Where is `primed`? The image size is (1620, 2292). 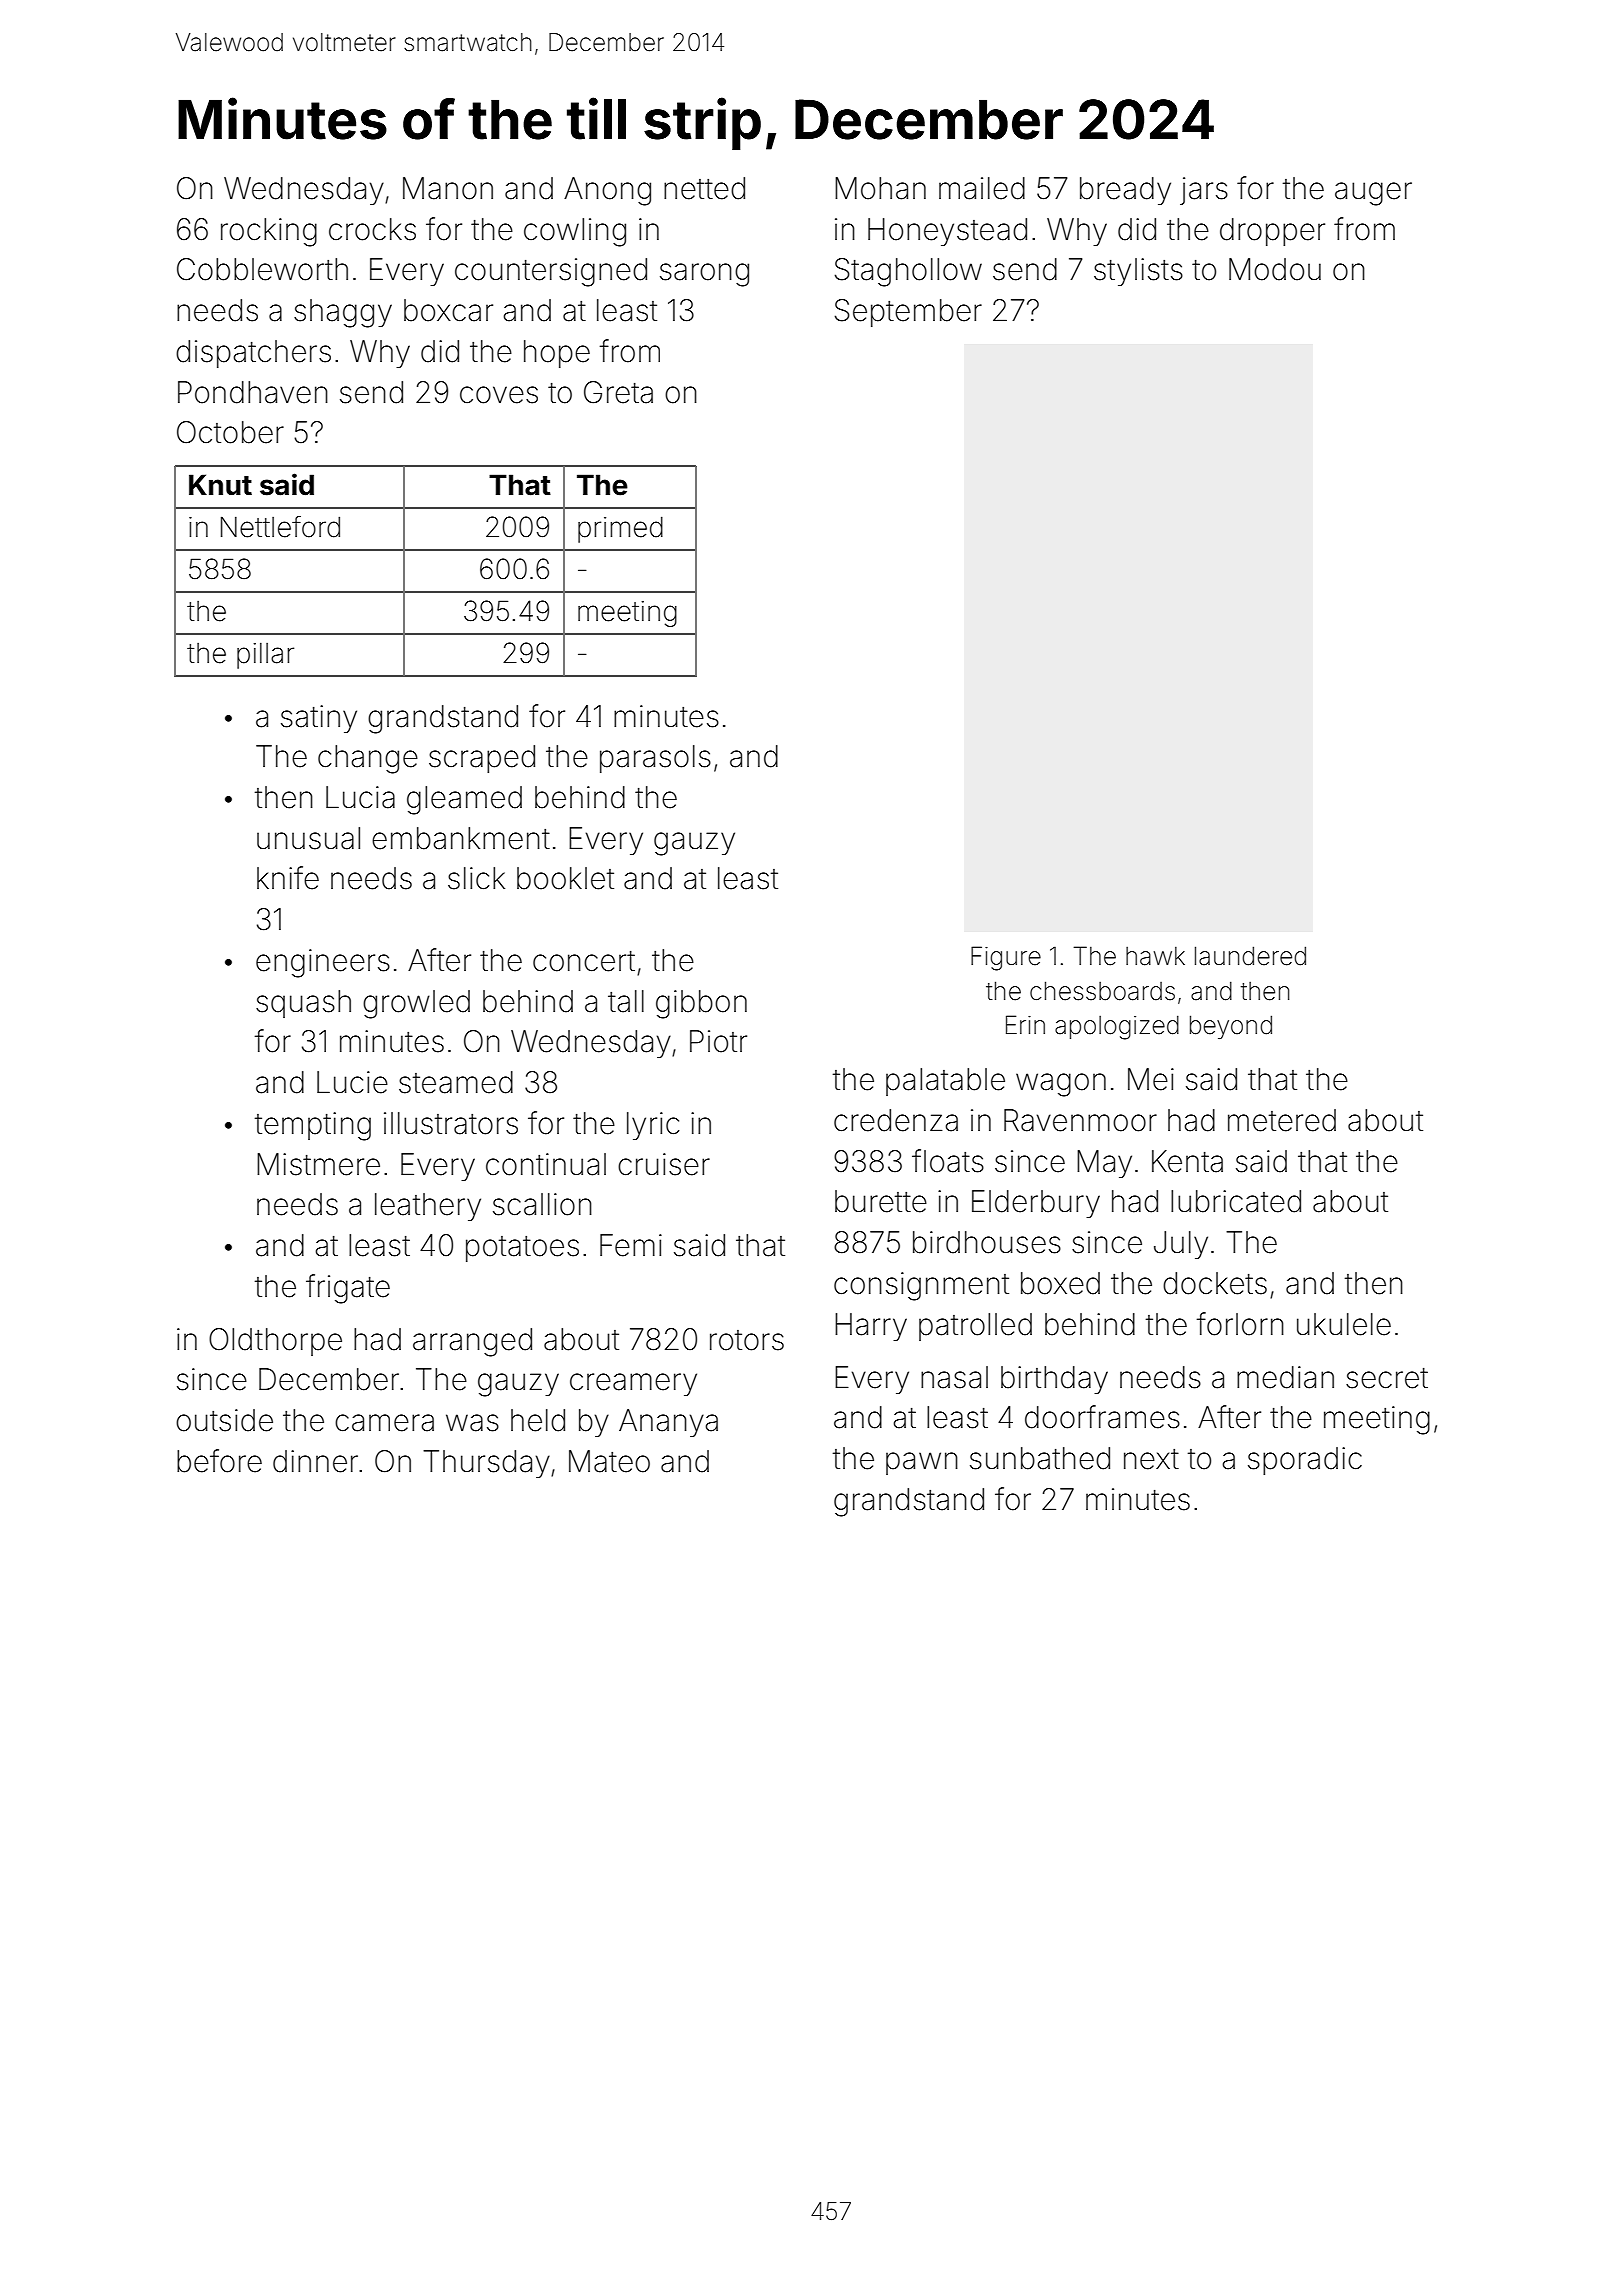 primed is located at coordinates (620, 530).
